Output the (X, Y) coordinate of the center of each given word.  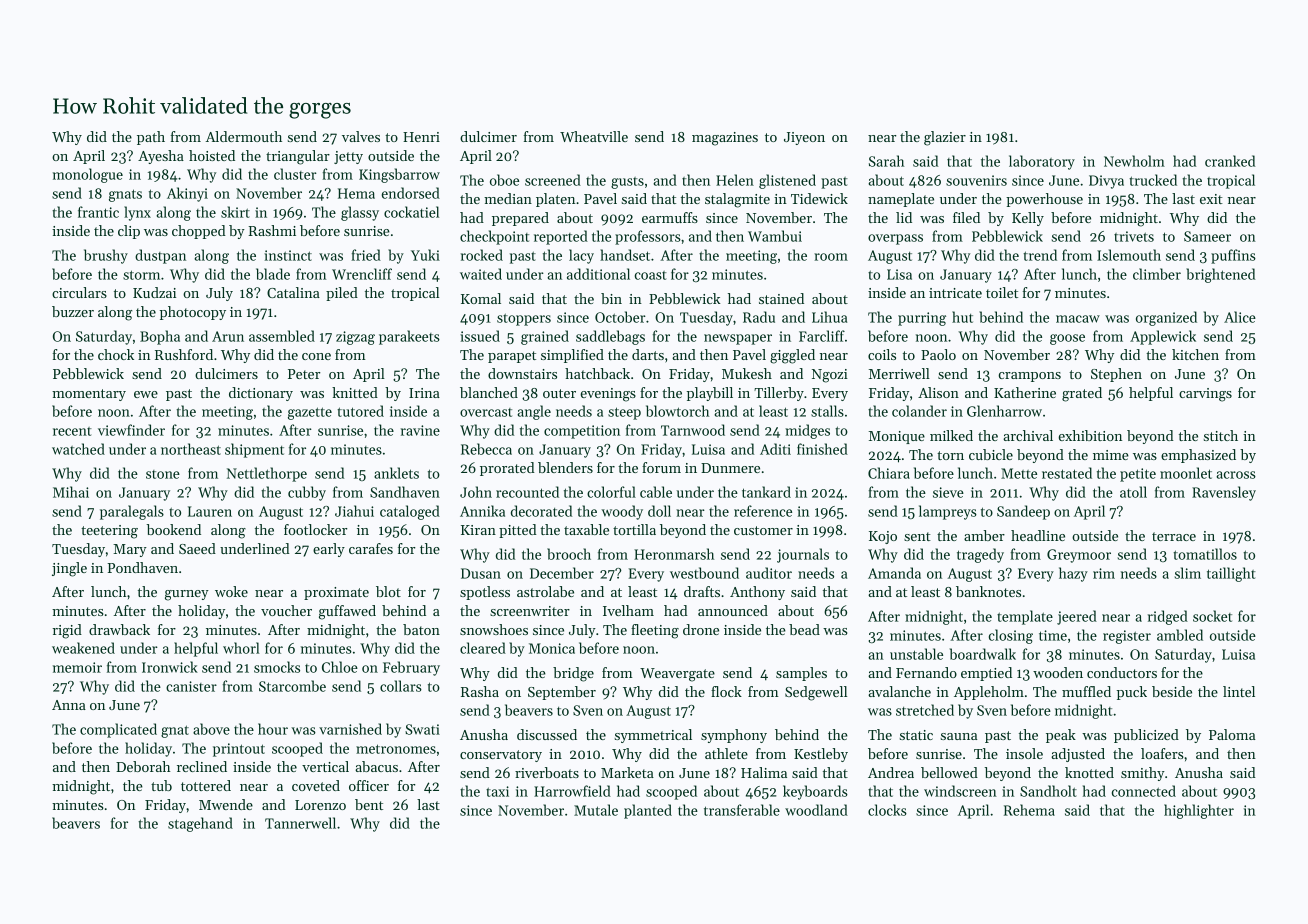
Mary (130, 550)
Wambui (775, 236)
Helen (735, 180)
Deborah (143, 766)
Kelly (1028, 219)
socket (1212, 616)
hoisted (212, 155)
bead (804, 629)
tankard (766, 492)
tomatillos (1205, 554)
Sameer (1207, 236)
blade (273, 274)
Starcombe (292, 686)
